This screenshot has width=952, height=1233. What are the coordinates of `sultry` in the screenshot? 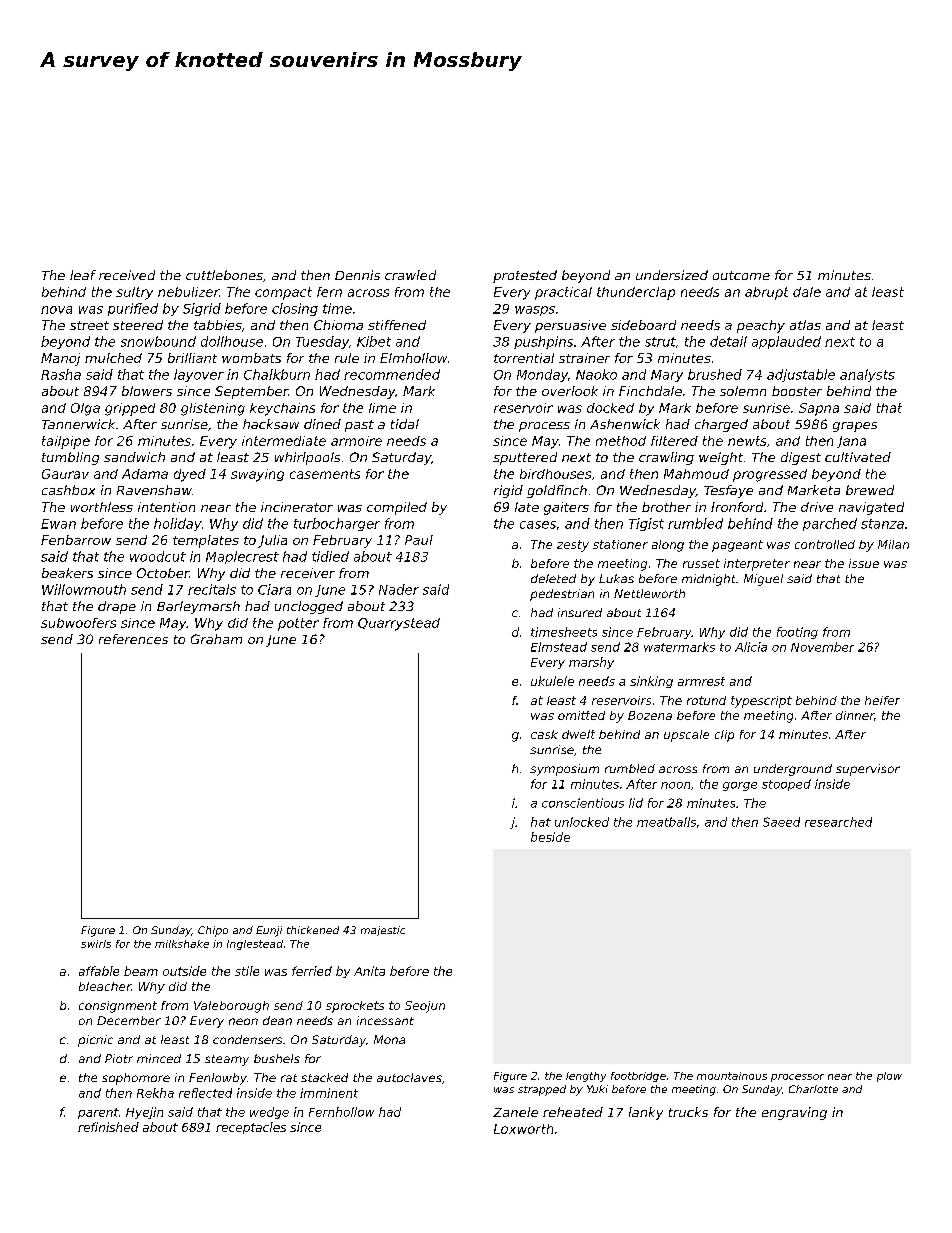 It's located at (134, 293).
